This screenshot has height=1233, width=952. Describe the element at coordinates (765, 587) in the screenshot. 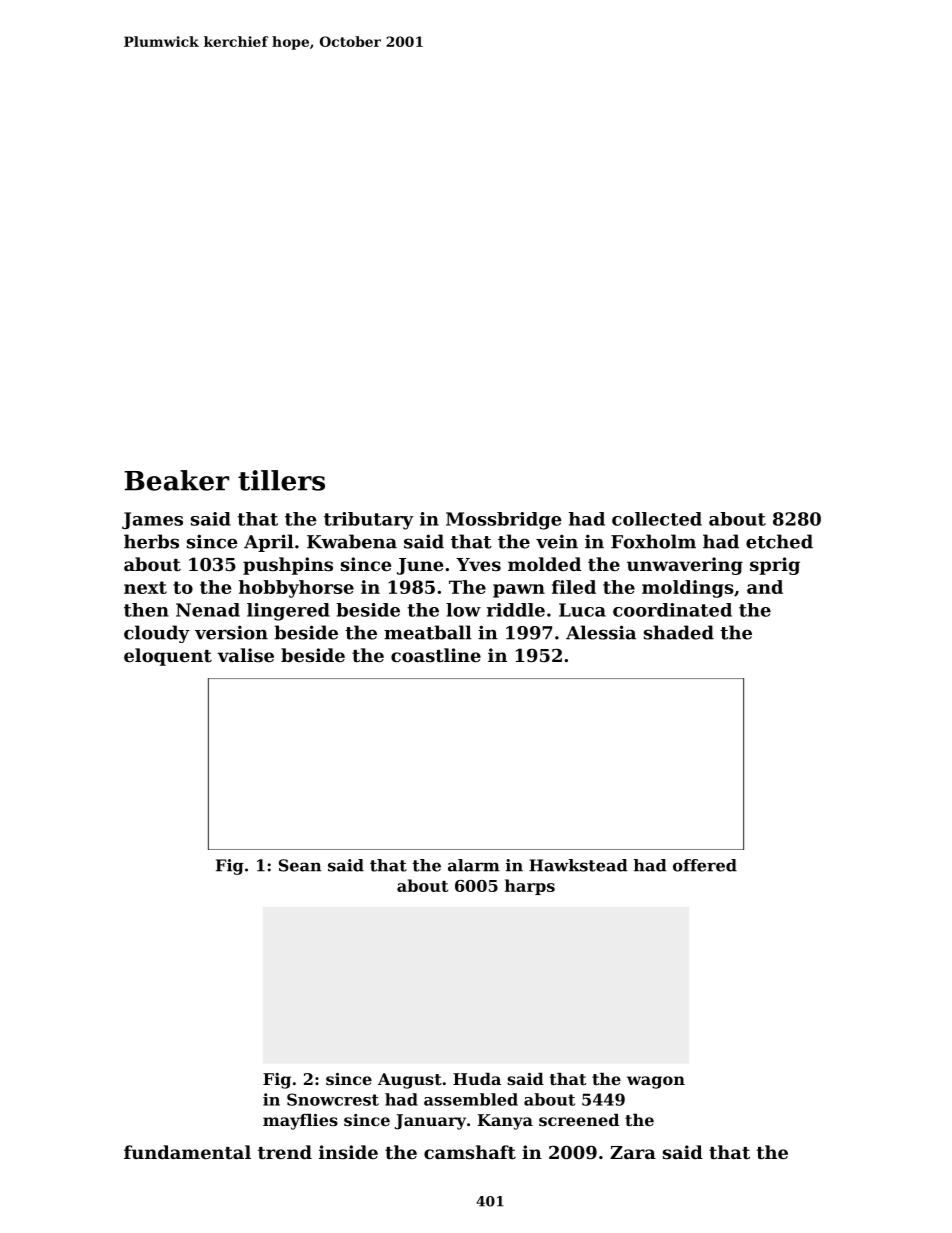

I see `and` at that location.
